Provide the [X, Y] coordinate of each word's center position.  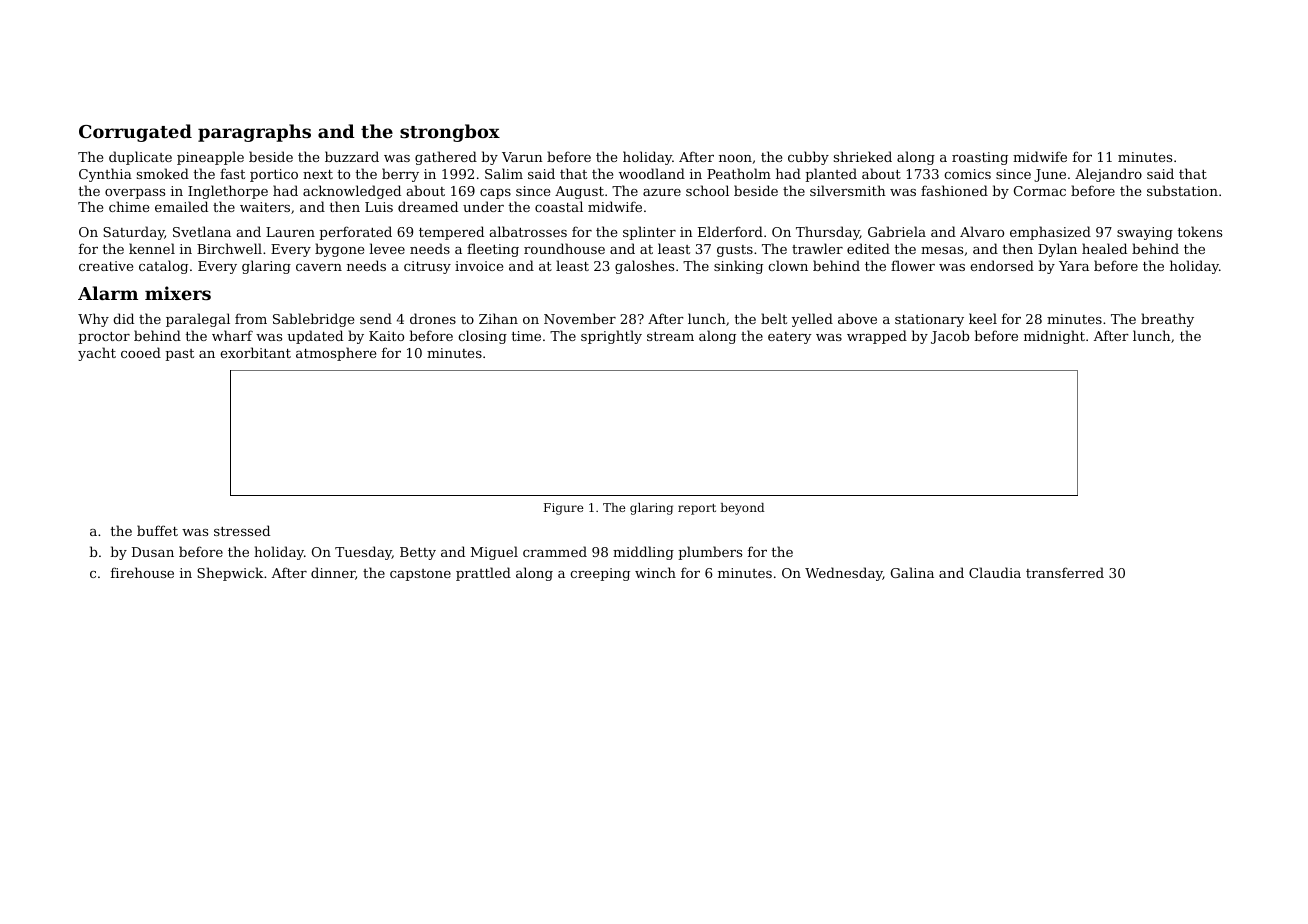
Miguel [494, 553]
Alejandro [1108, 175]
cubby [808, 158]
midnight [1054, 337]
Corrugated [135, 133]
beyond [742, 509]
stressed [242, 530]
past [180, 355]
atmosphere [336, 354]
